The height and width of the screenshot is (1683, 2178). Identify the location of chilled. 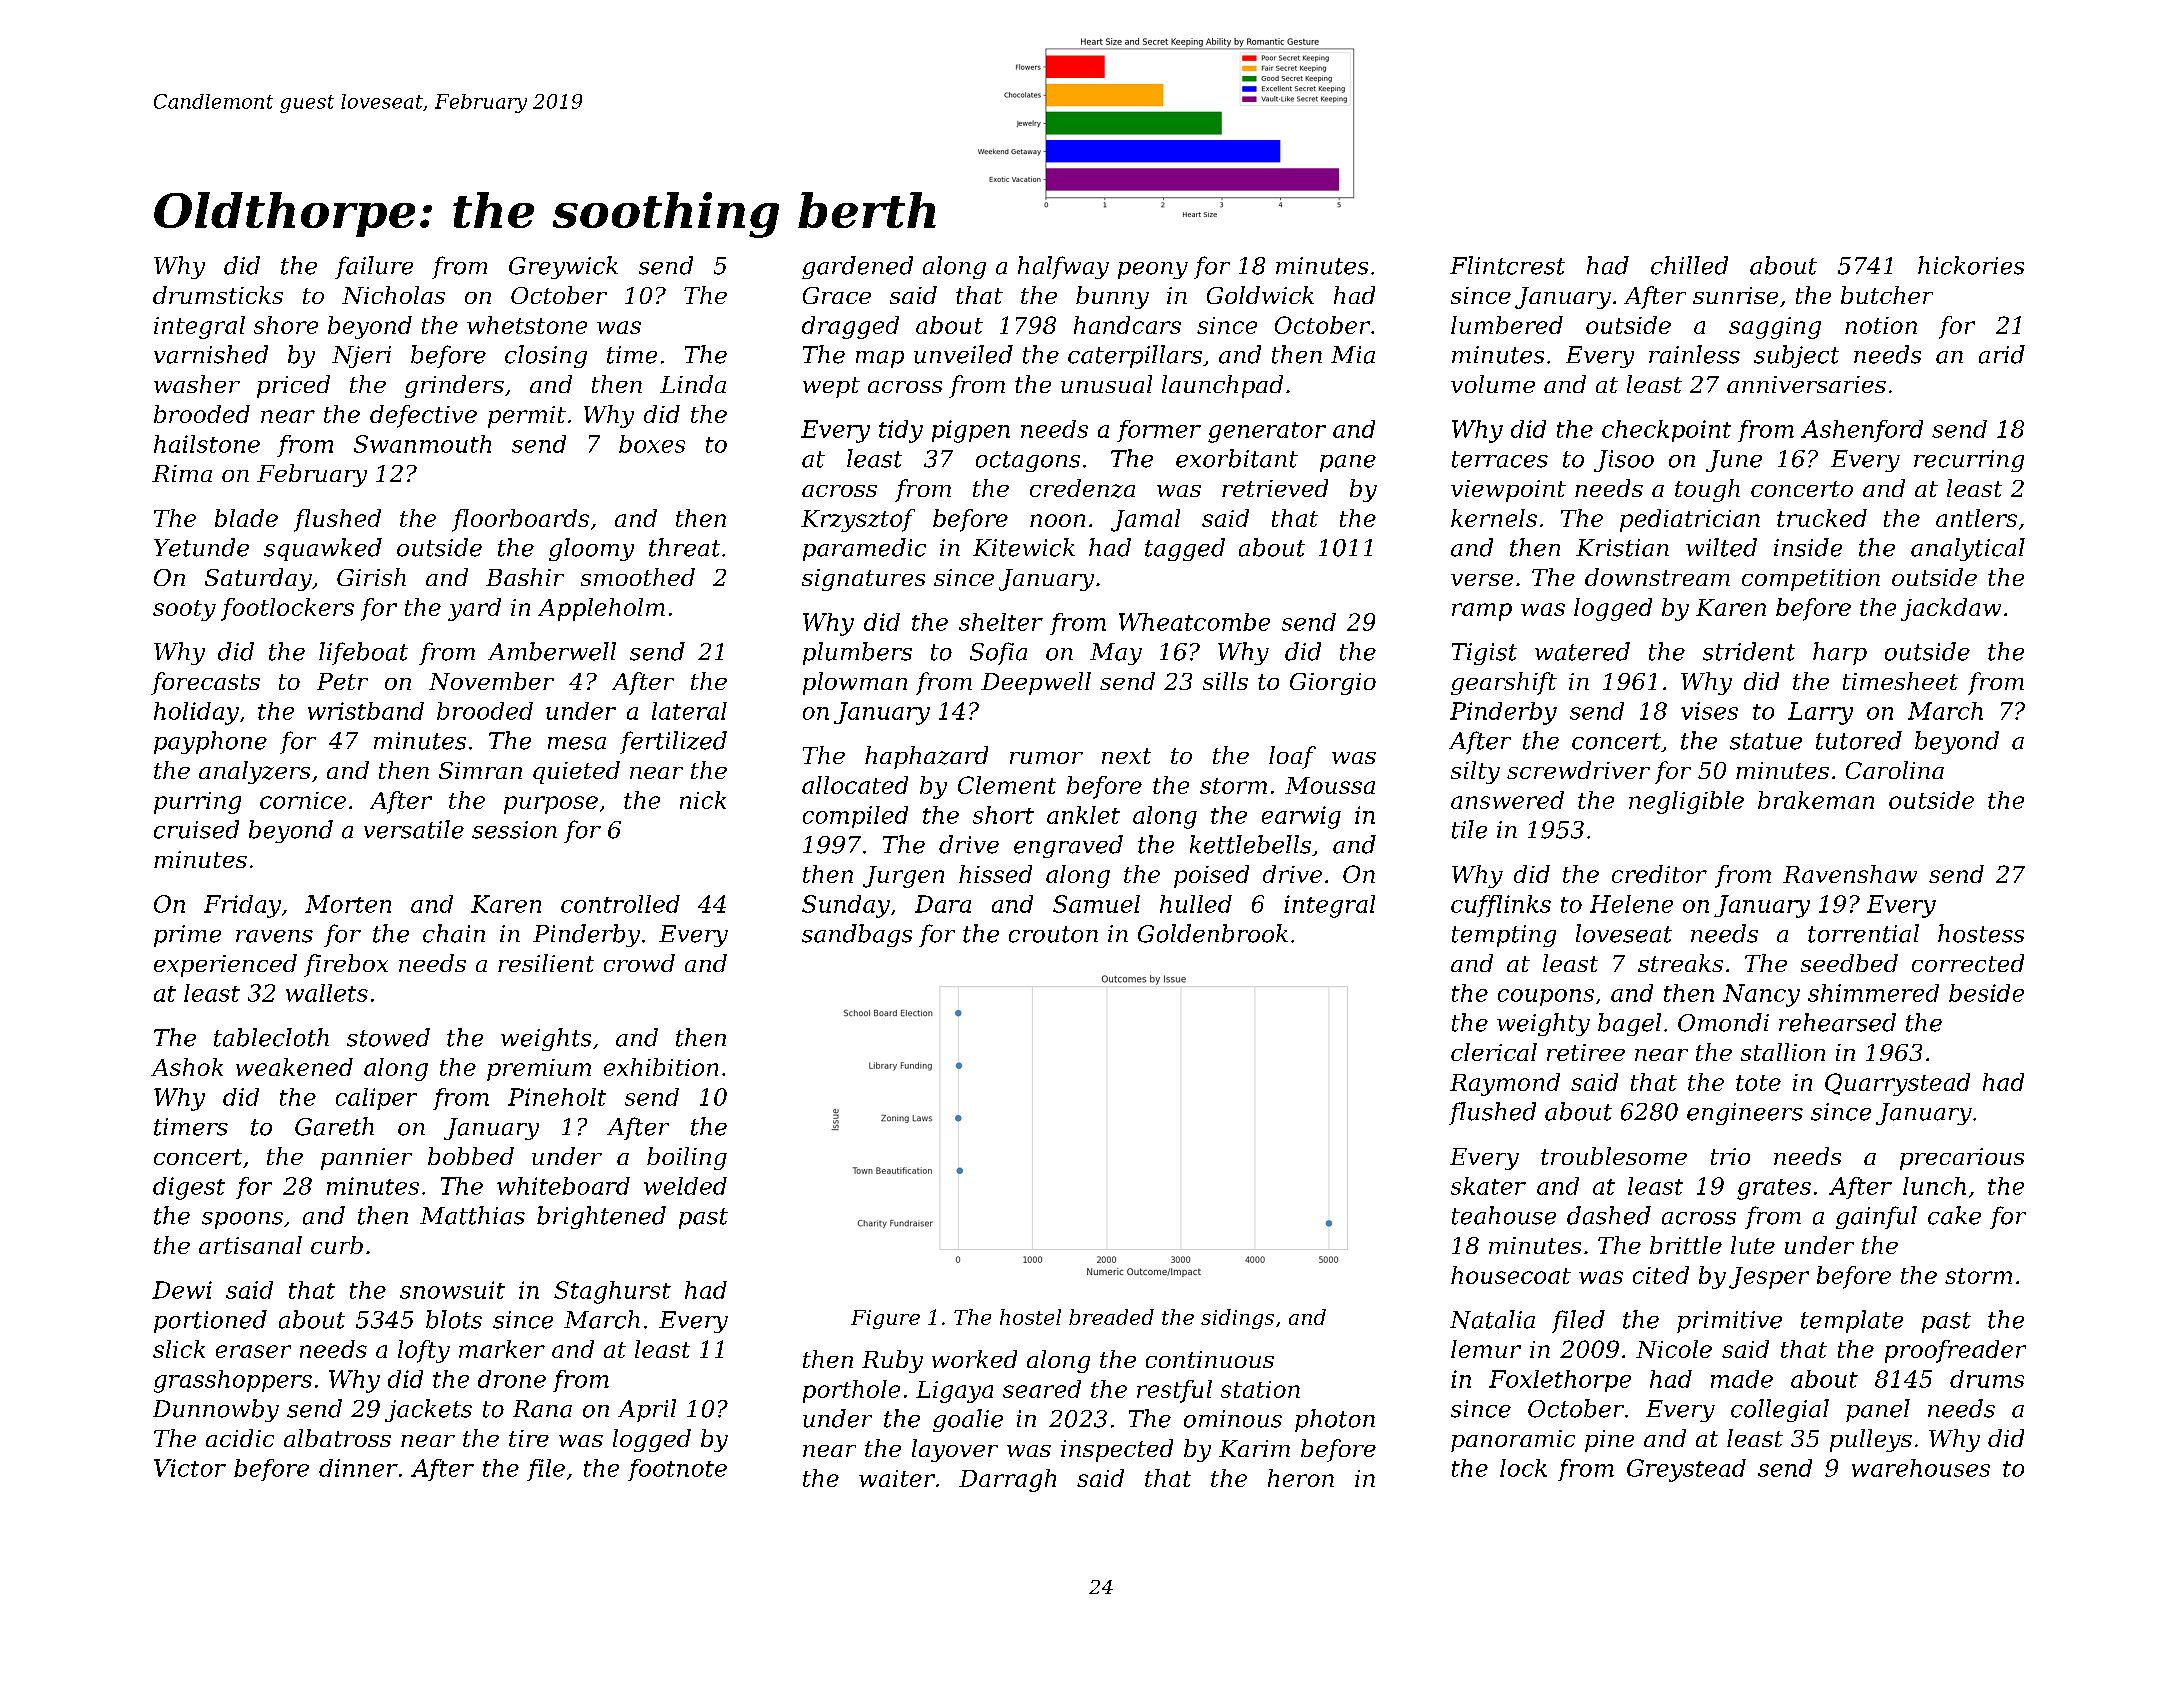
(1689, 265).
